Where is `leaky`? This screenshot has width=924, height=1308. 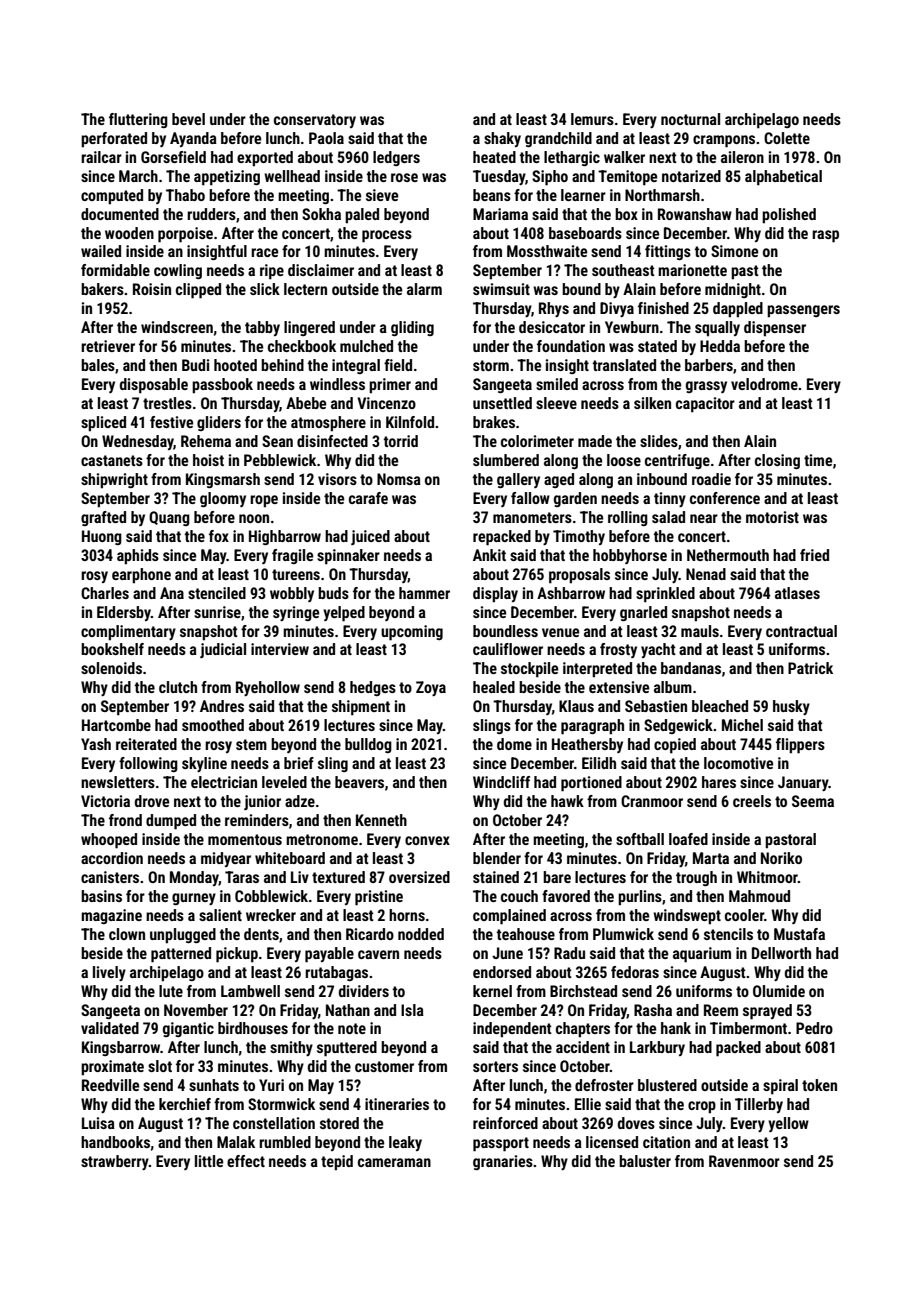
leaky is located at coordinates (405, 1143).
